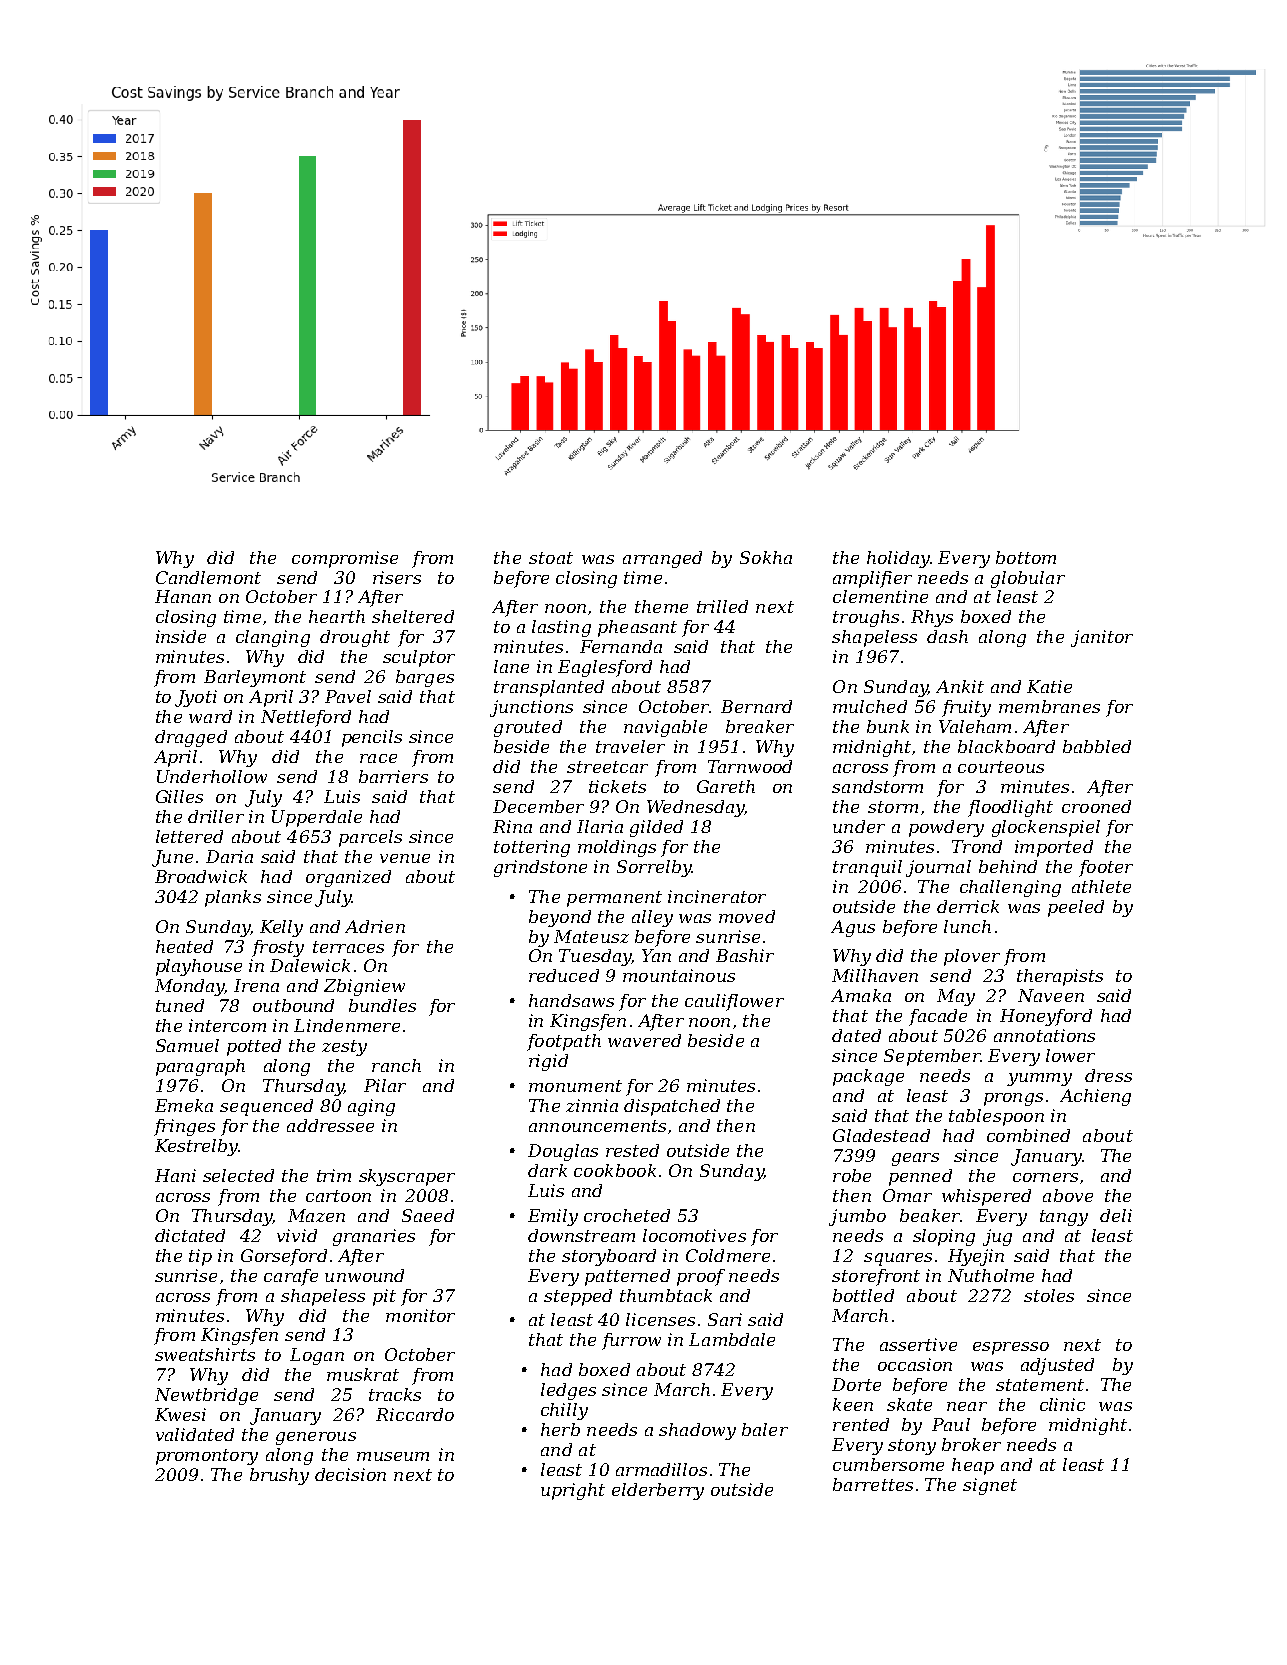 Image resolution: width=1287 pixels, height=1665 pixels. Describe the element at coordinates (512, 826) in the screenshot. I see `Rina` at that location.
